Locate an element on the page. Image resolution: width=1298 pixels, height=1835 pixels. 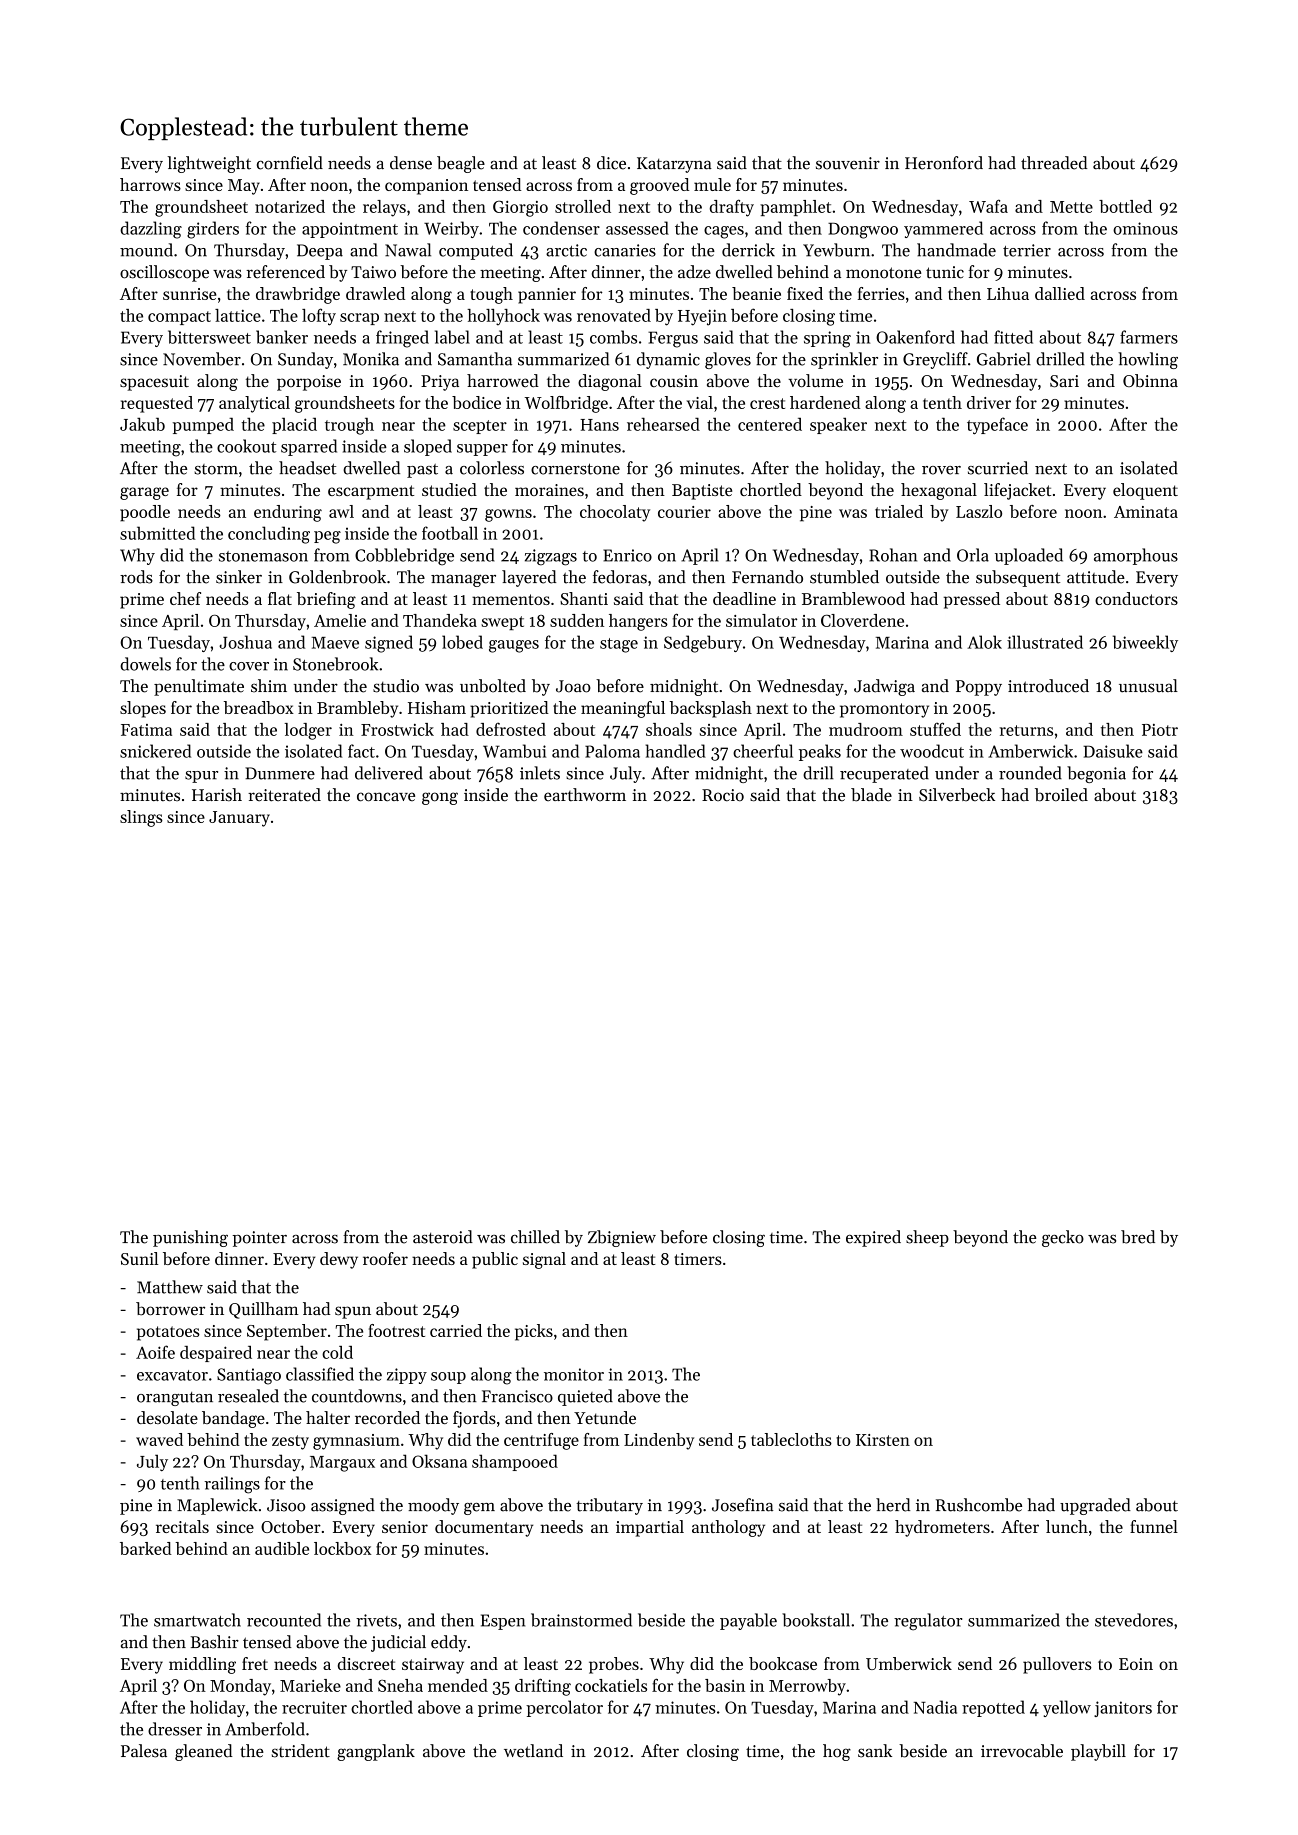
sheep is located at coordinates (927, 1238).
